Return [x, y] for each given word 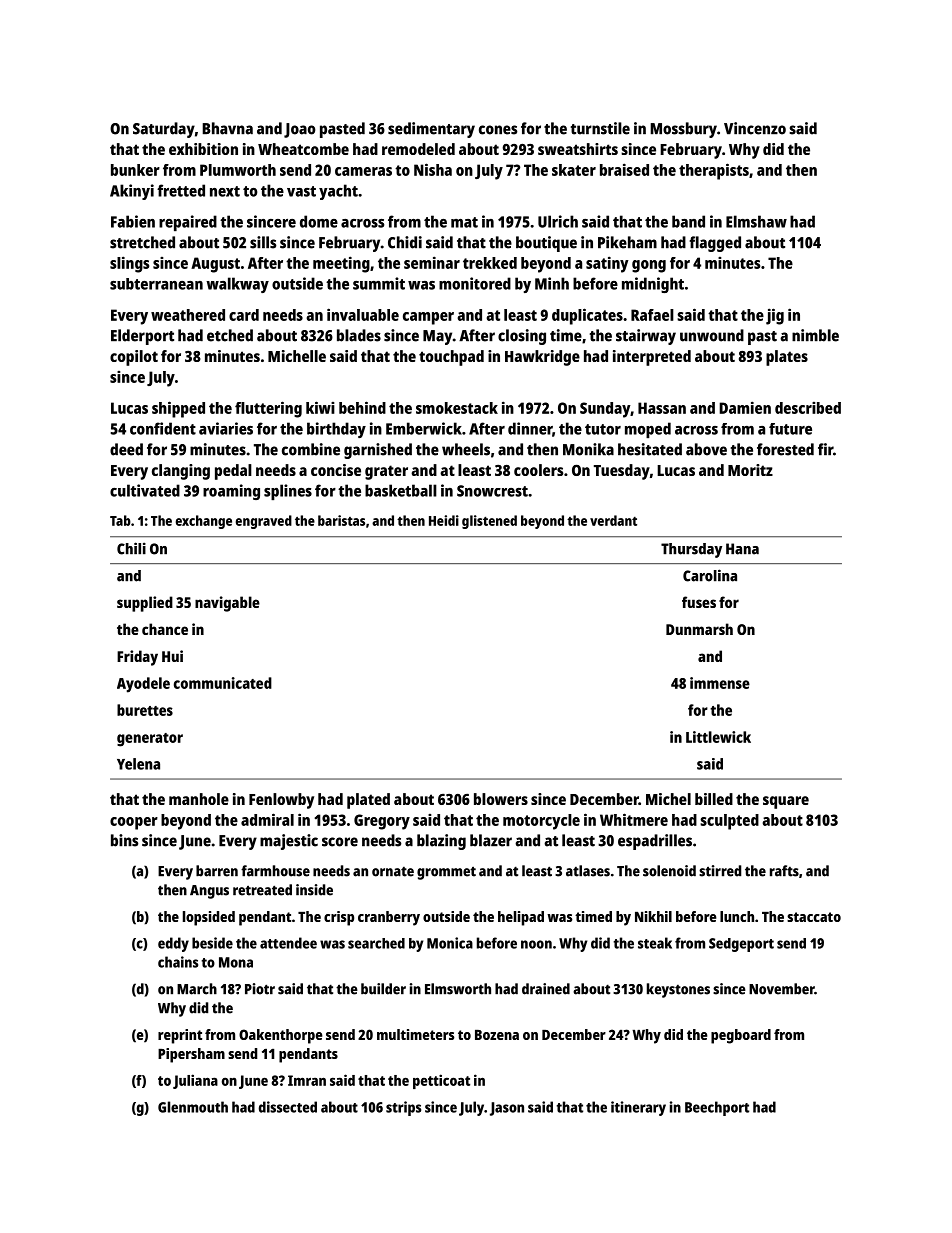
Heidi [444, 520]
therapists [714, 171]
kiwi [320, 407]
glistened [489, 522]
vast [301, 191]
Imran [307, 1080]
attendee [288, 943]
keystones [678, 990]
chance [165, 629]
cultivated [145, 490]
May [437, 337]
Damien [745, 407]
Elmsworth [458, 989]
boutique [546, 244]
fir [825, 449]
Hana [742, 549]
